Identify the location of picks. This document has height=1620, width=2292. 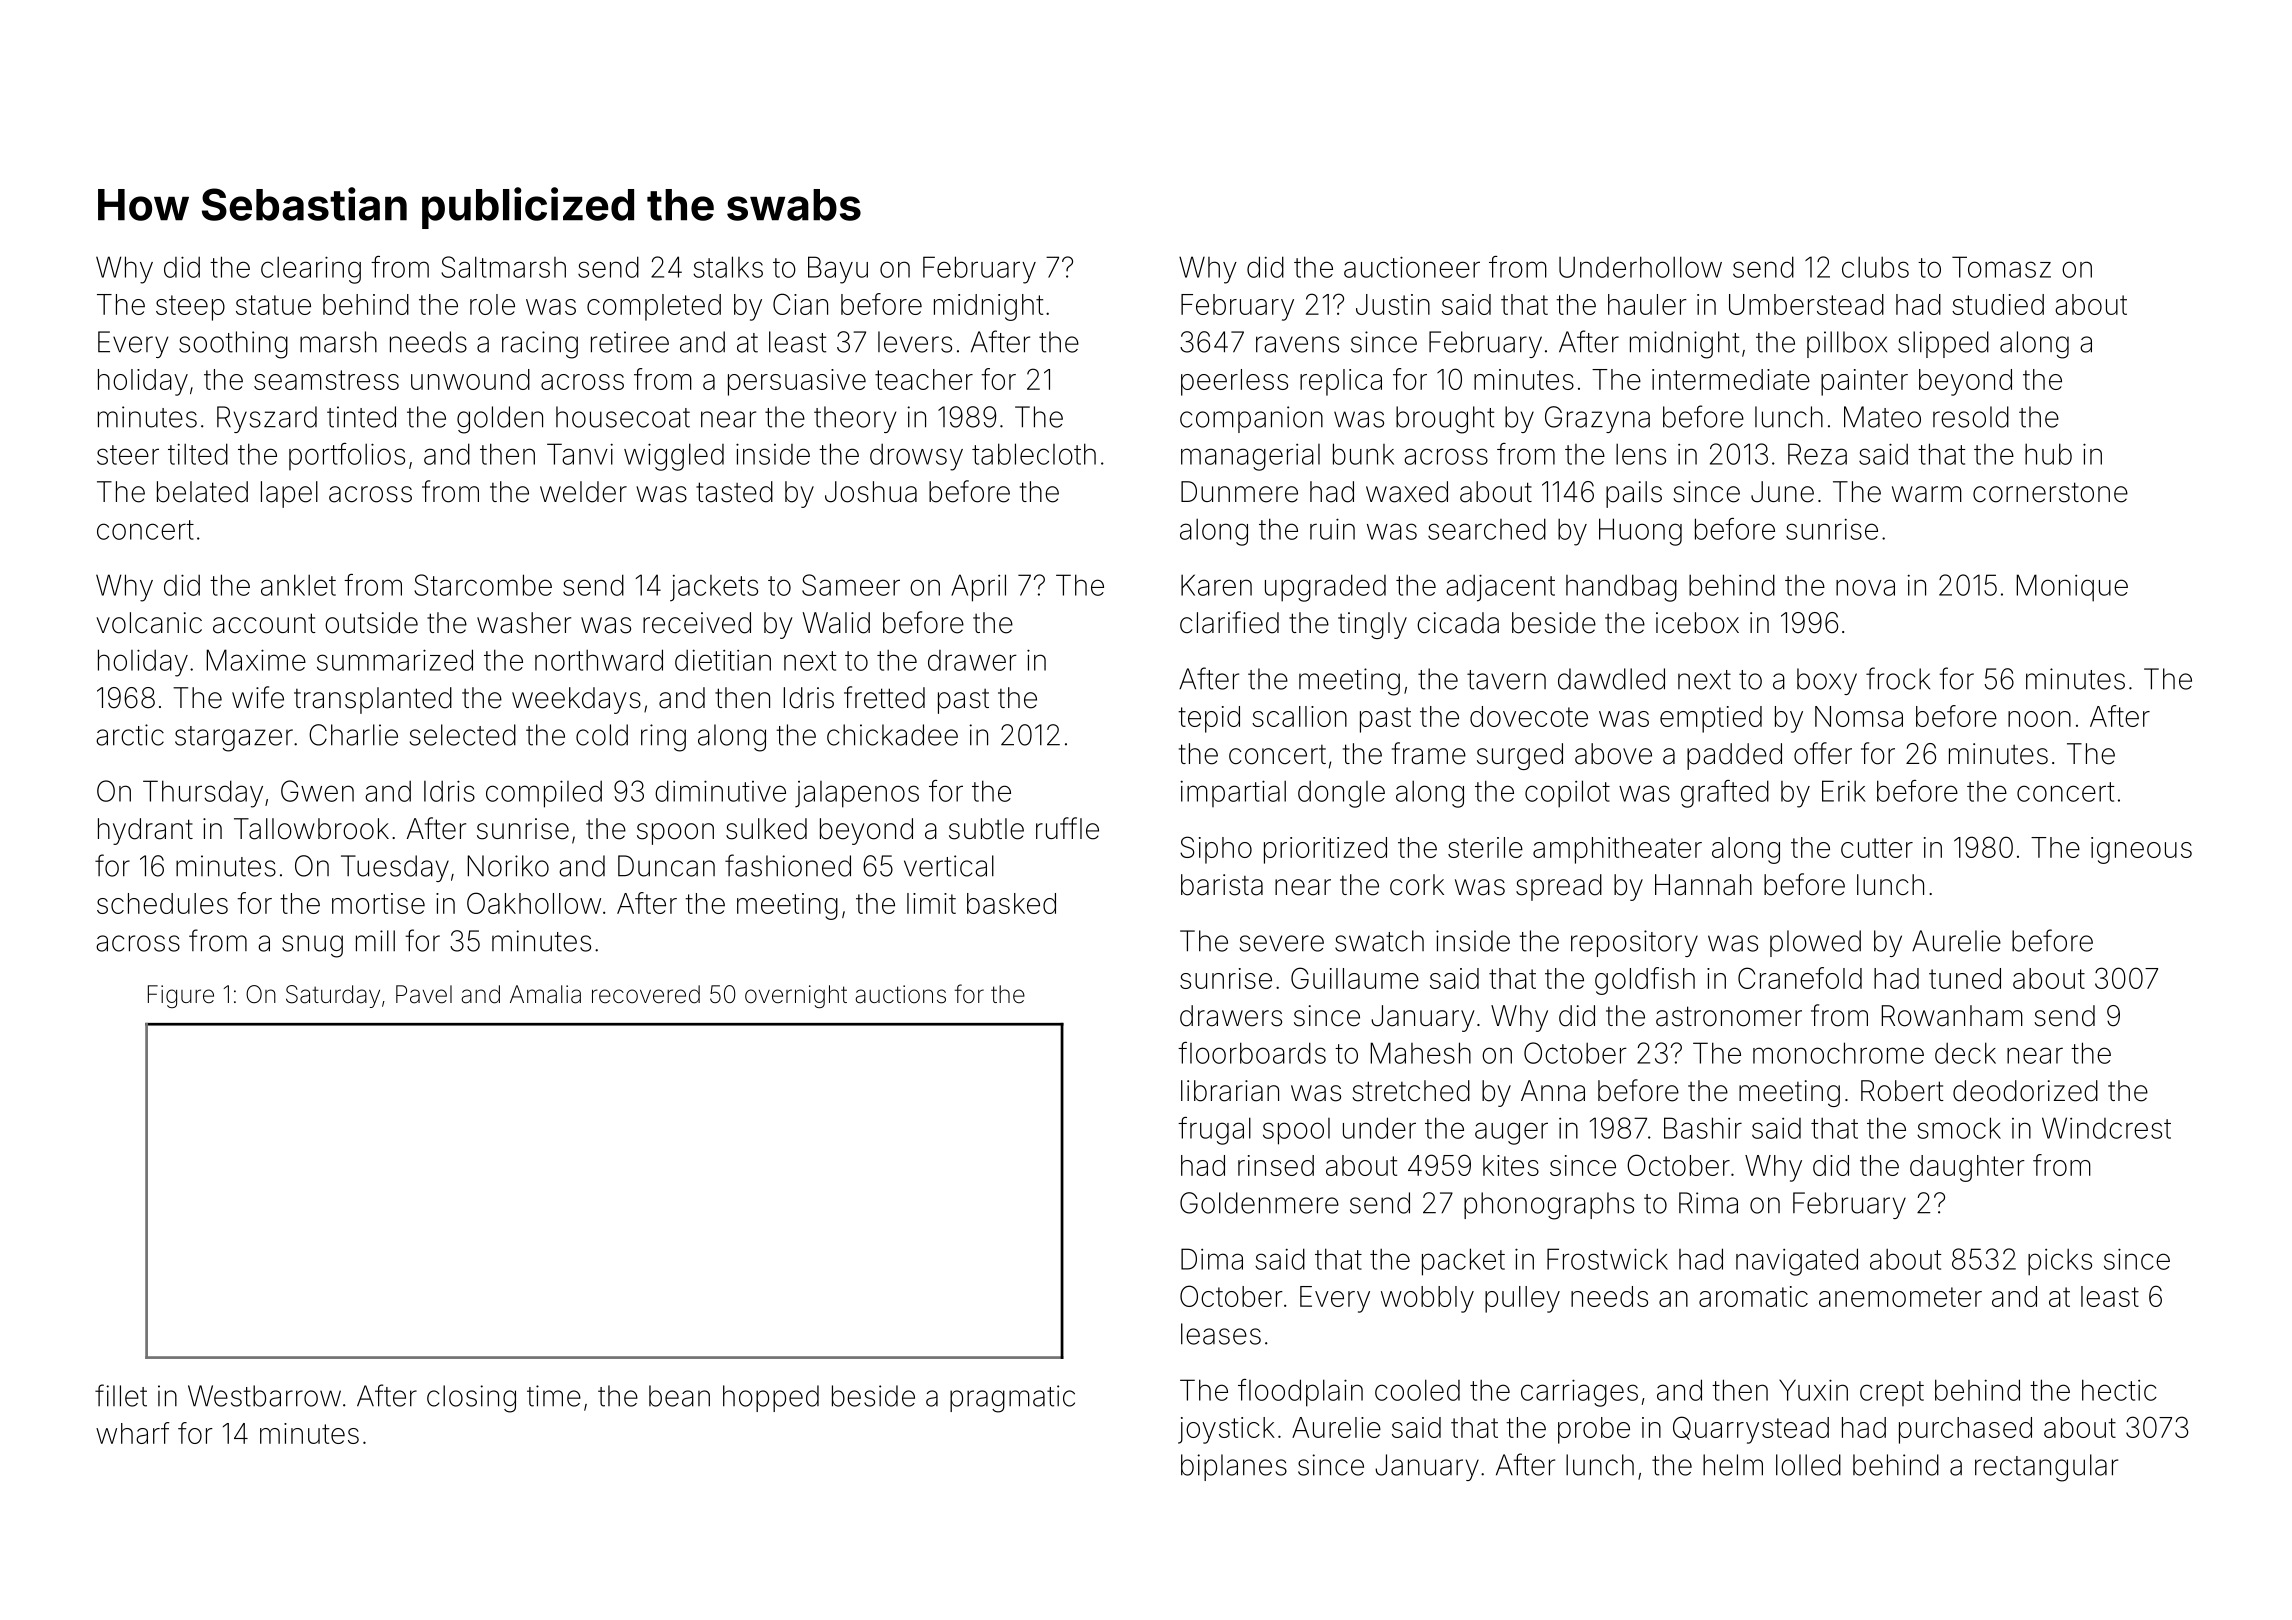
(2060, 1262).
